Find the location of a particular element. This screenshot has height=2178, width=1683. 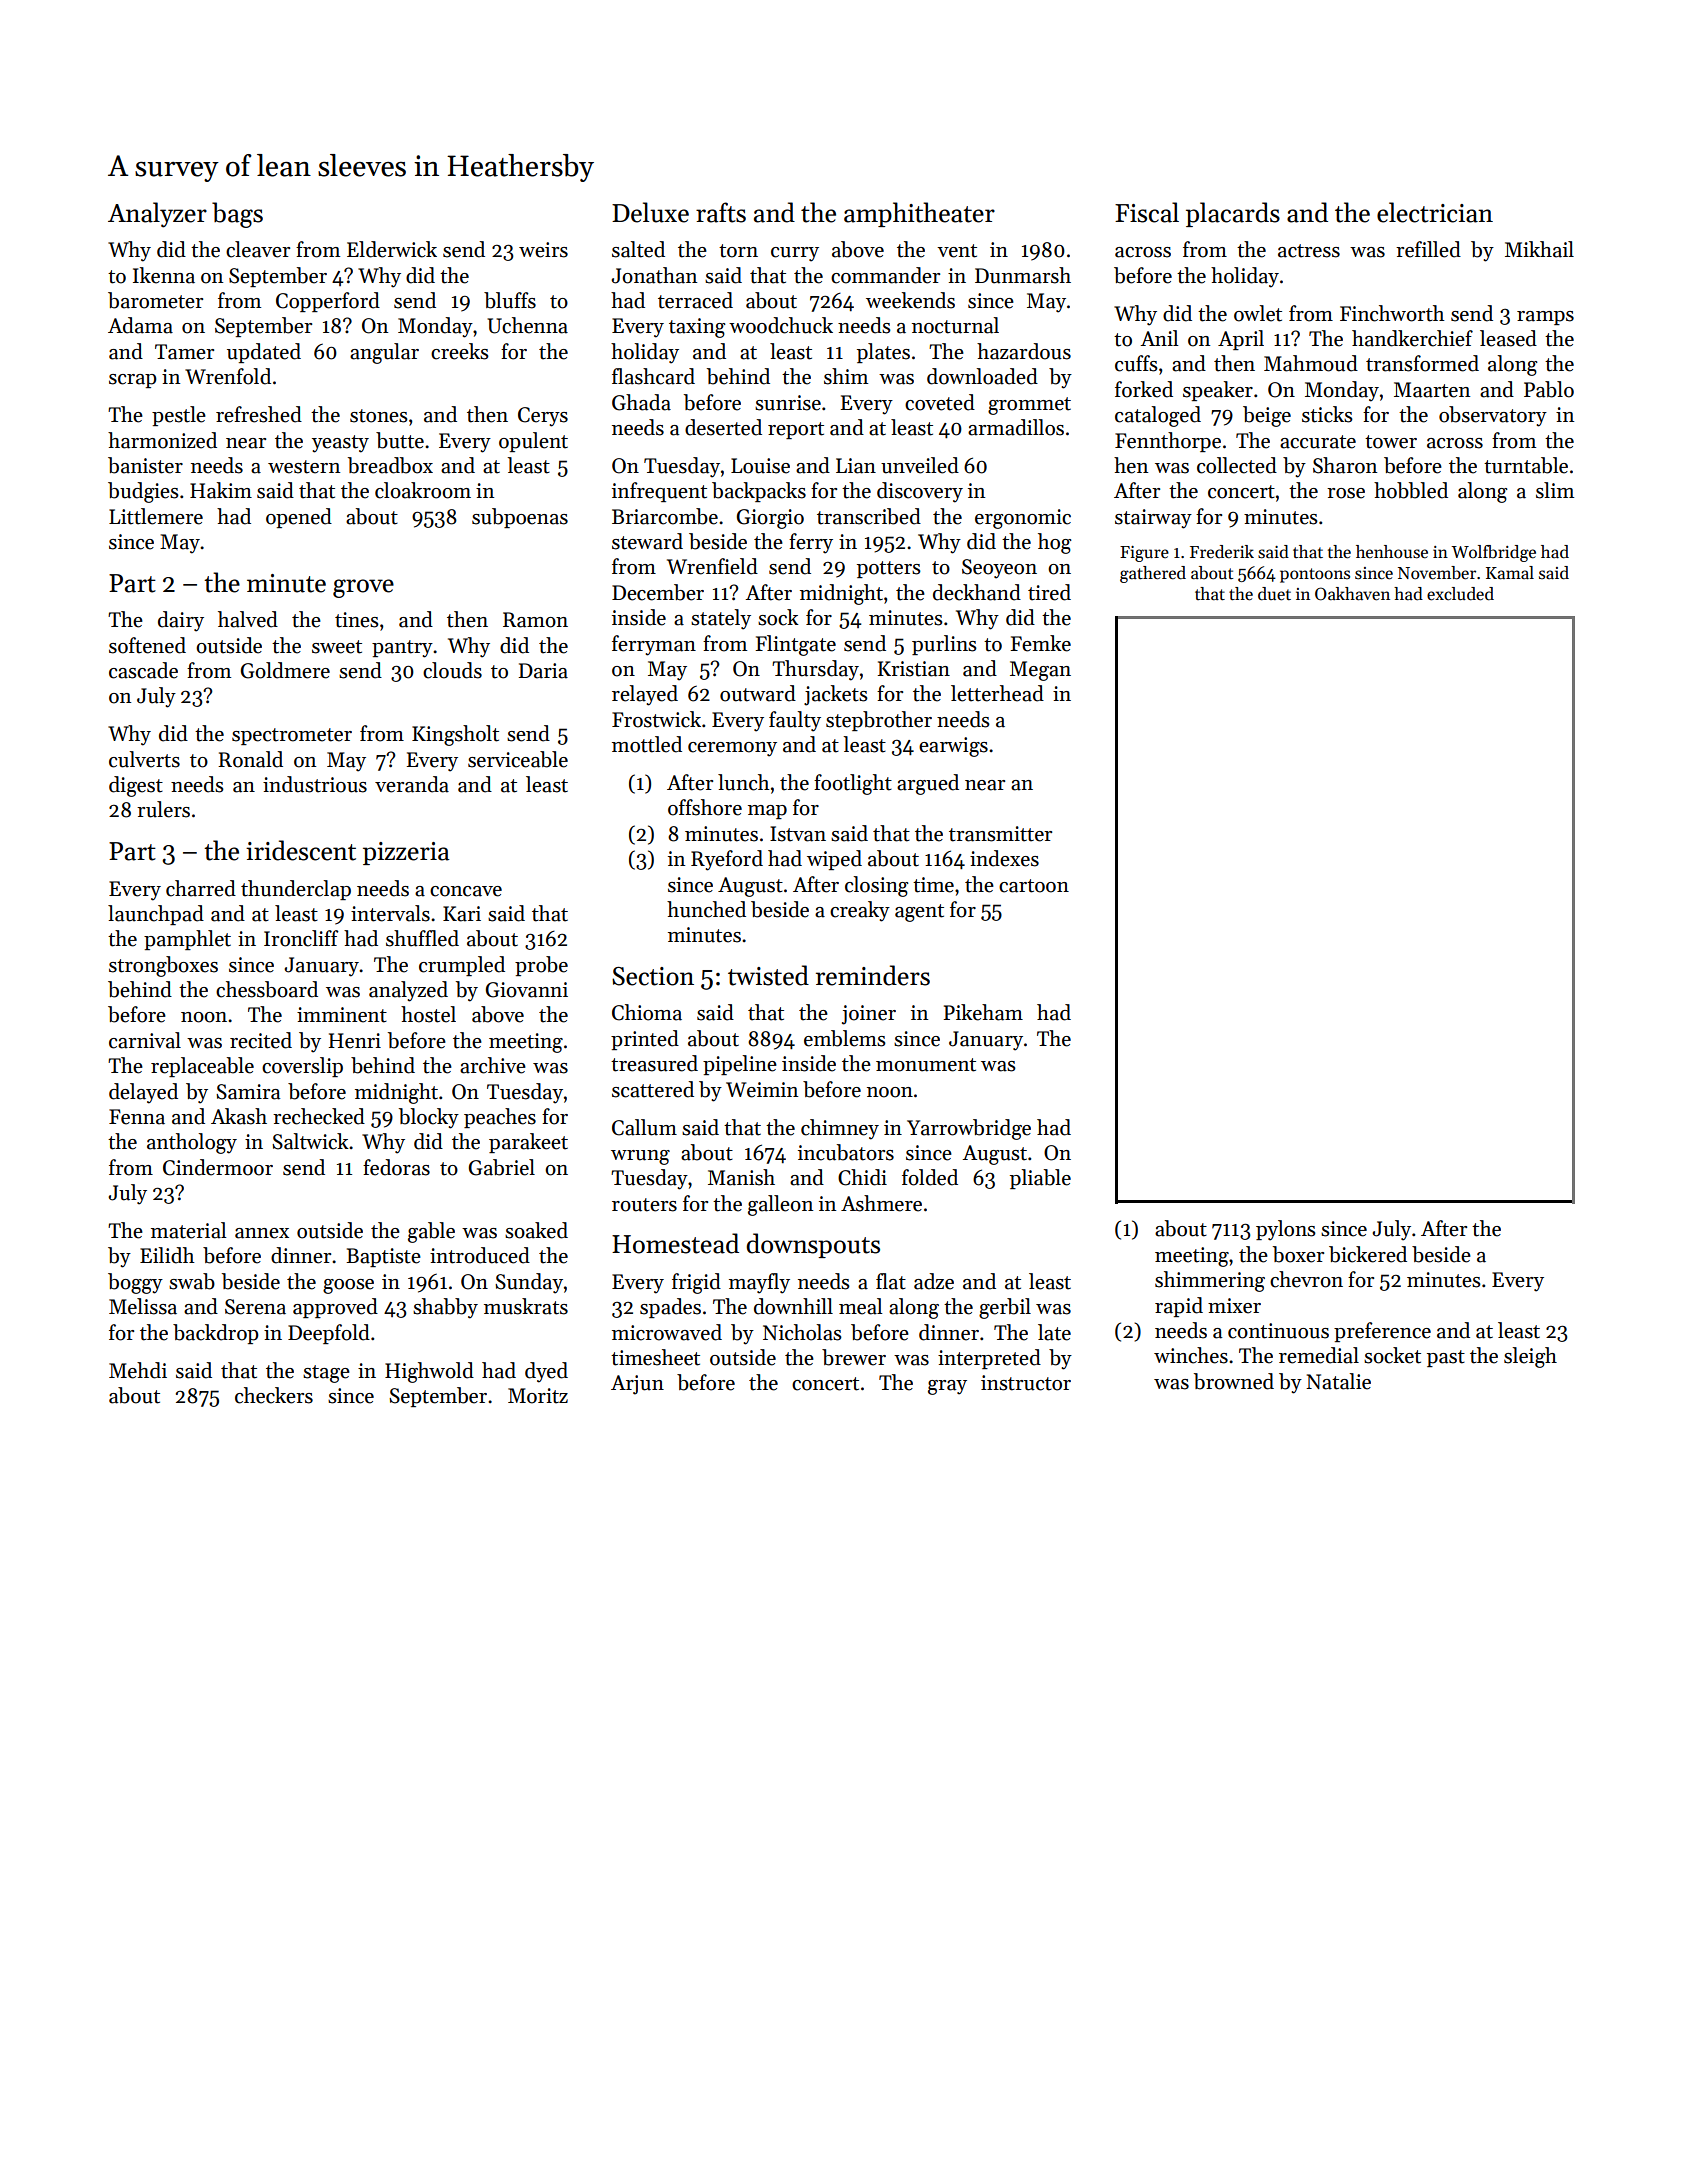

Samira is located at coordinates (248, 1092).
